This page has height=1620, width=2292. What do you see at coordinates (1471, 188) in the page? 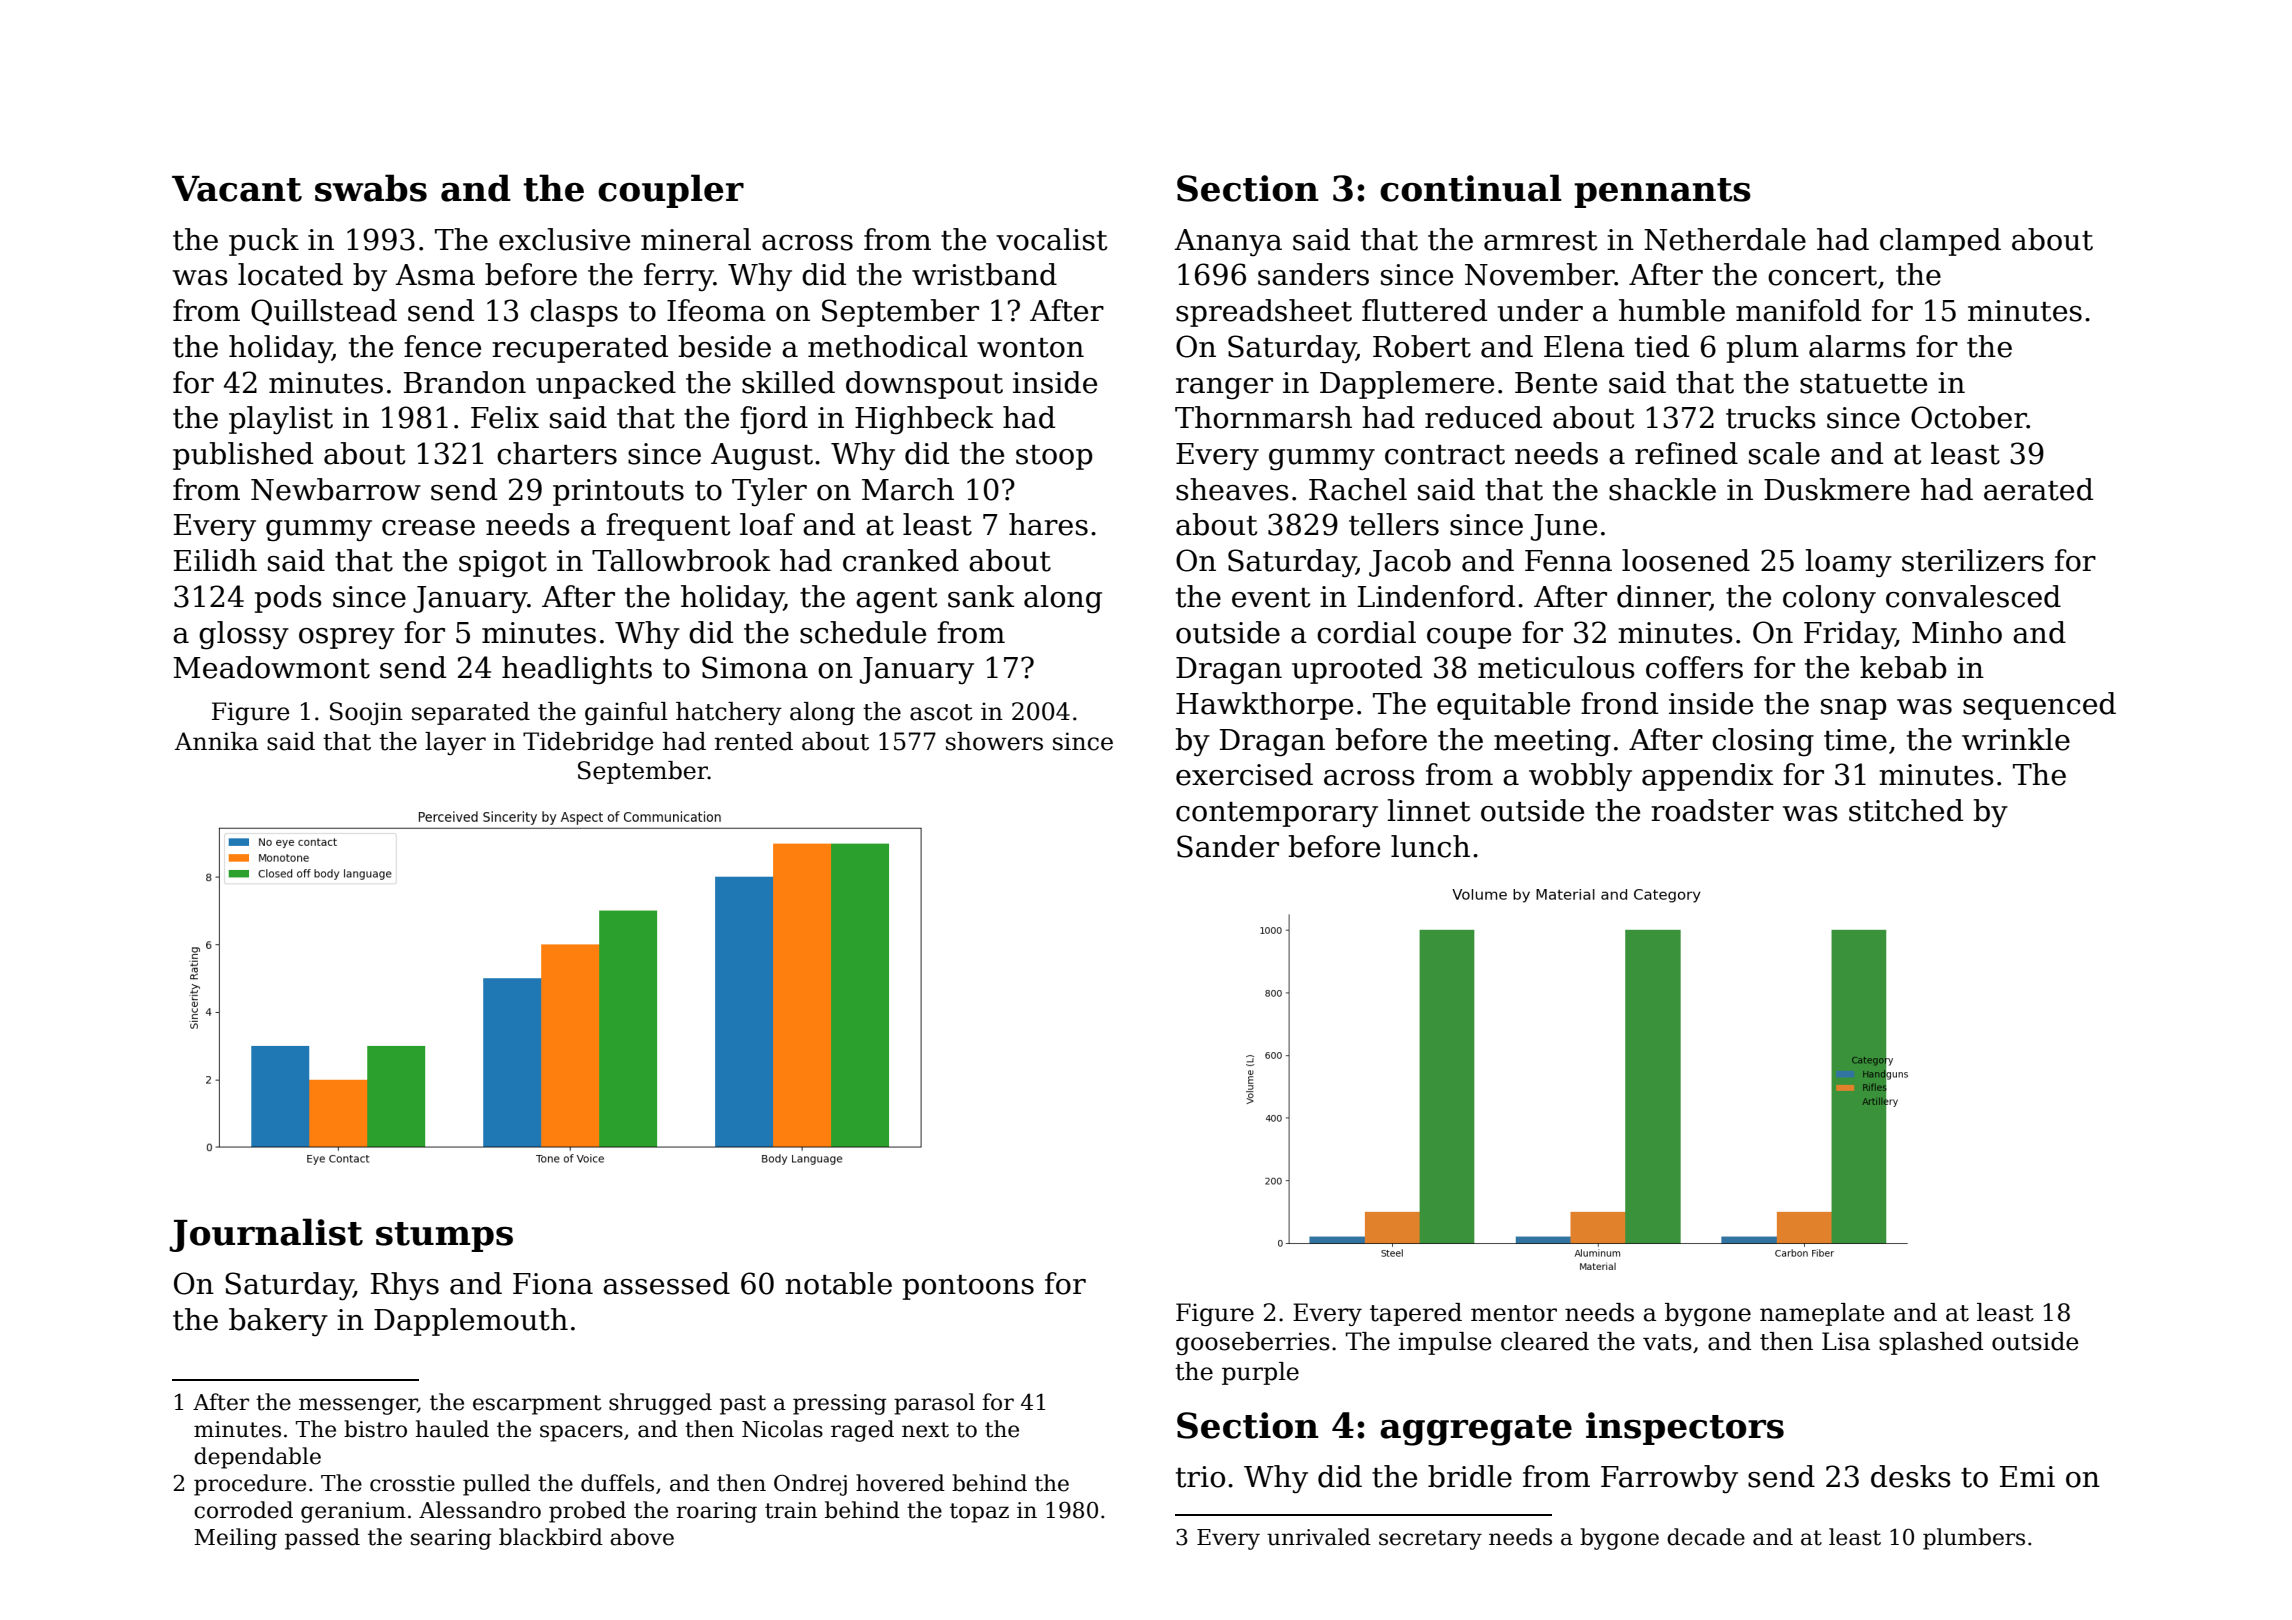
I see `continual` at bounding box center [1471, 188].
